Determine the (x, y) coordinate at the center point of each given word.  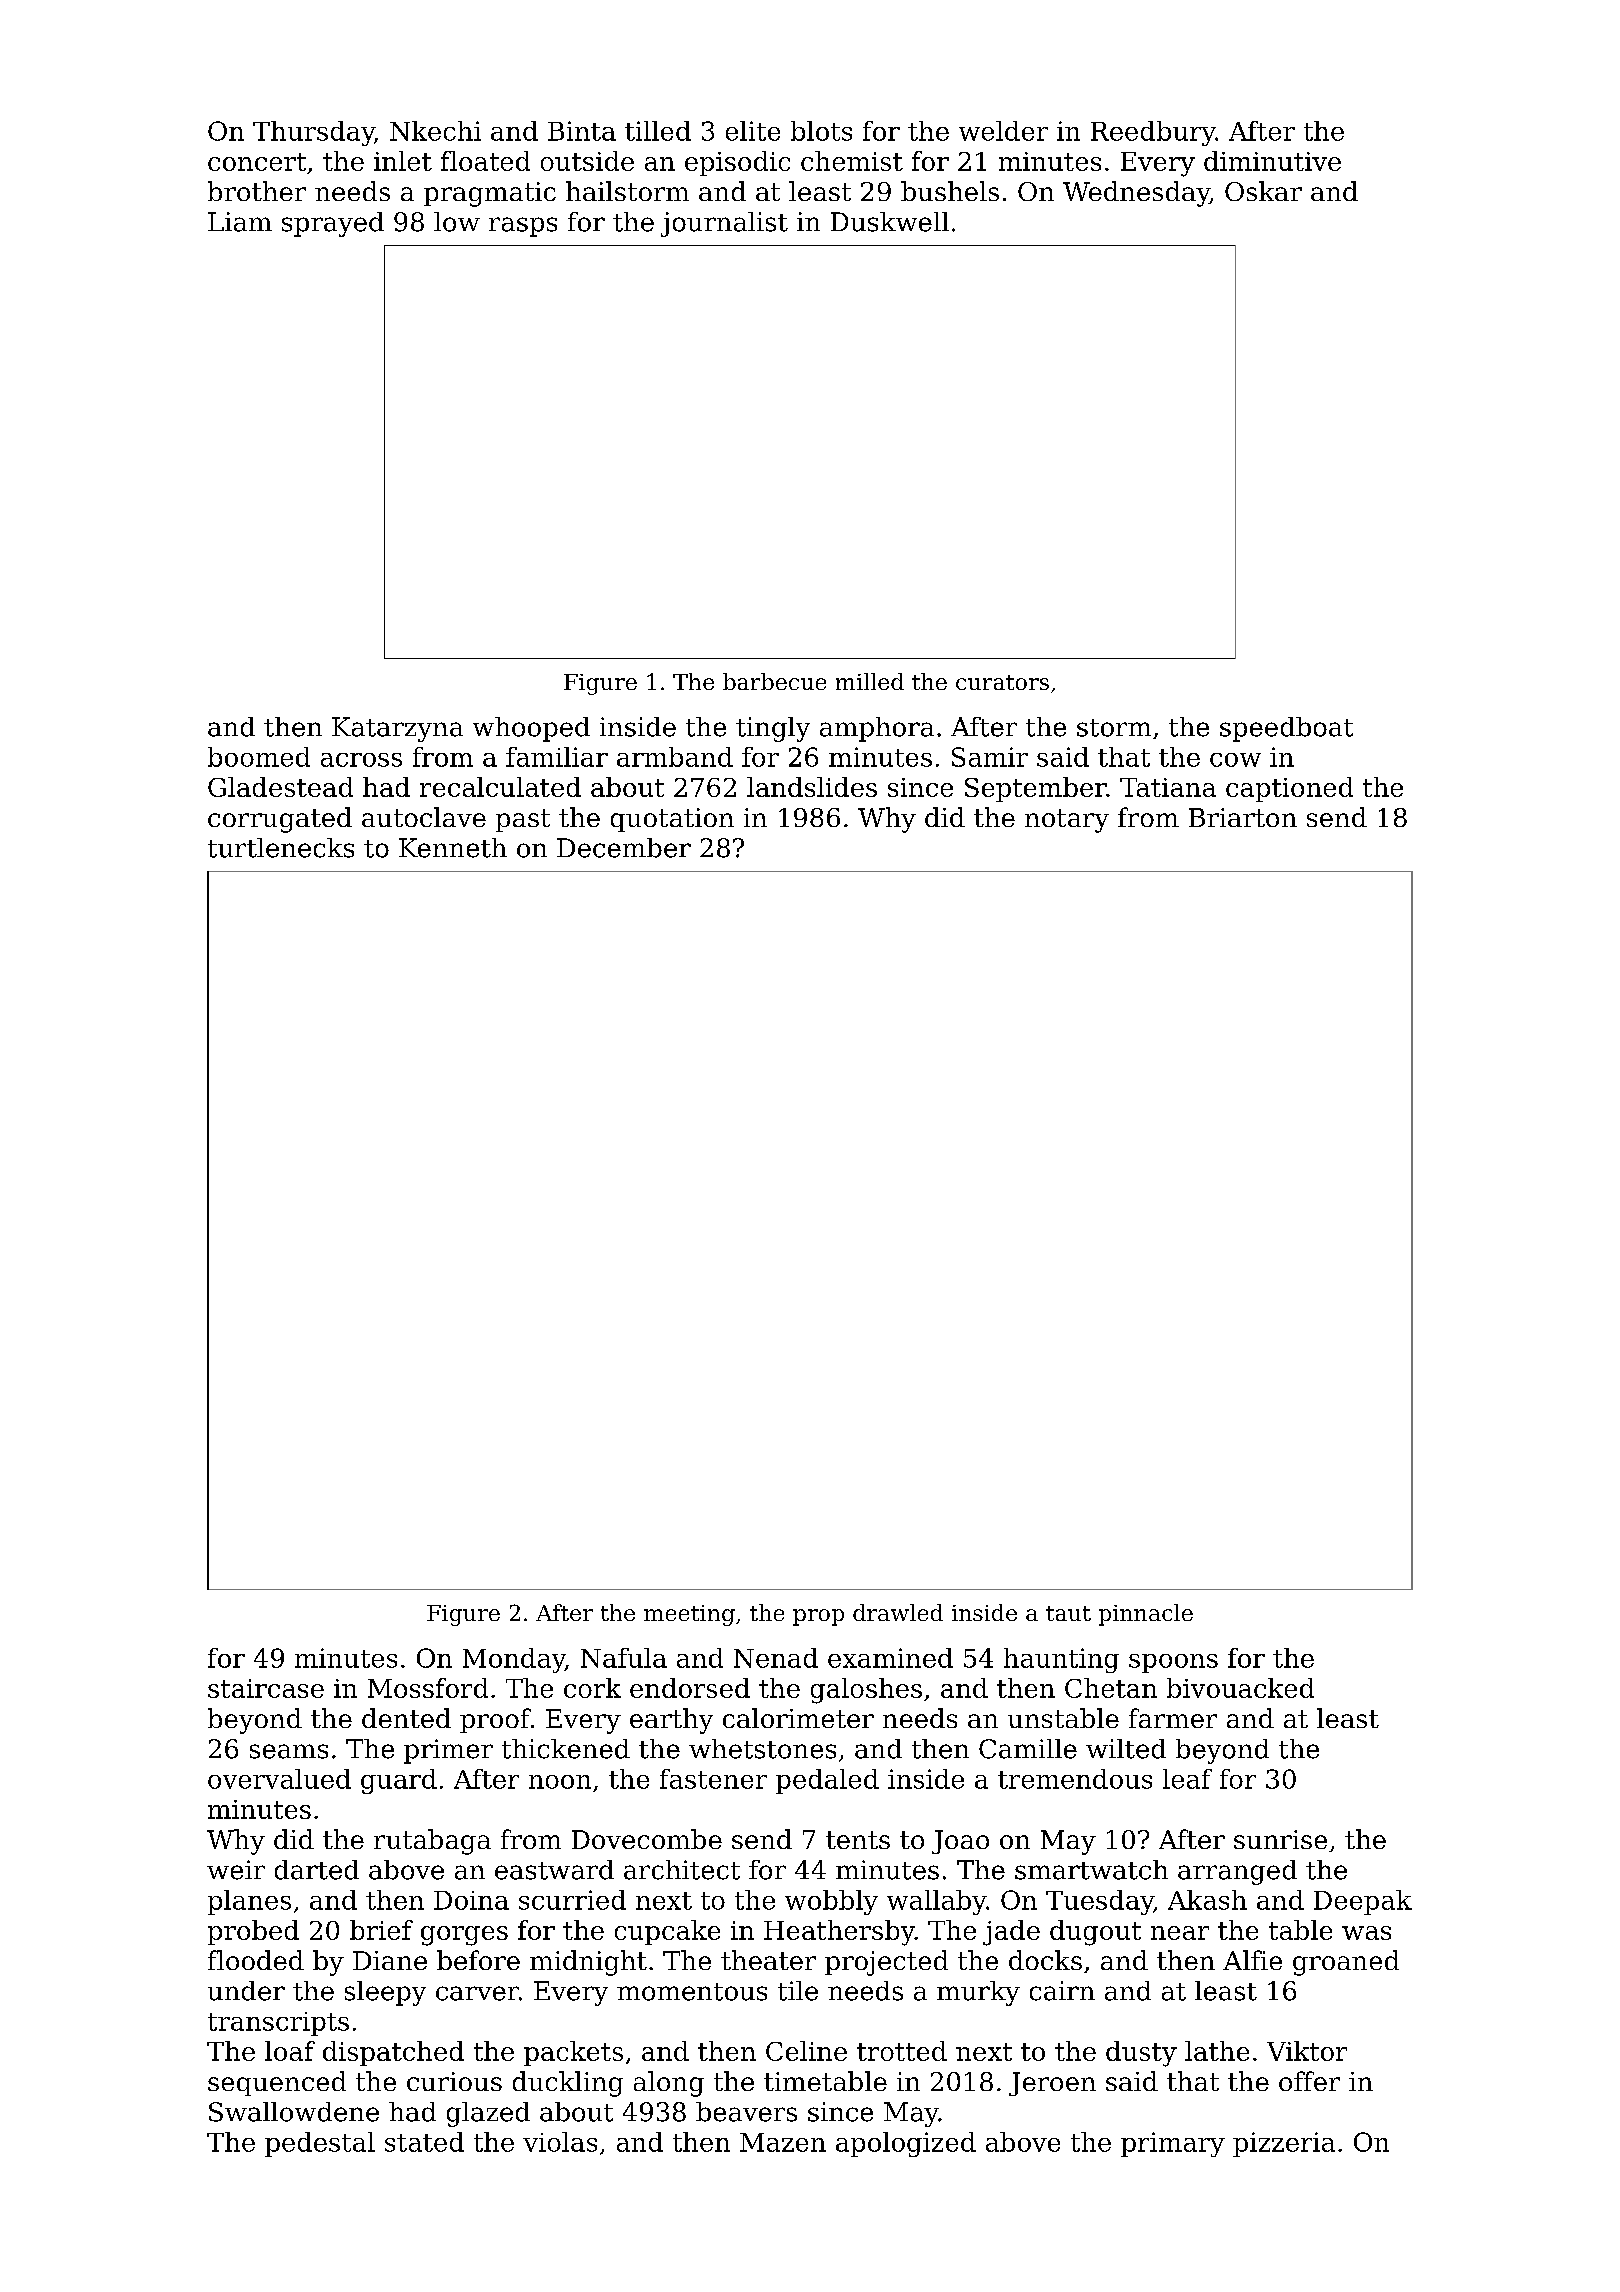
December (624, 848)
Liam (240, 222)
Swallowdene (294, 2112)
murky (978, 1993)
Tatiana (1168, 787)
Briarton (1243, 817)
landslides (812, 787)
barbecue (774, 681)
